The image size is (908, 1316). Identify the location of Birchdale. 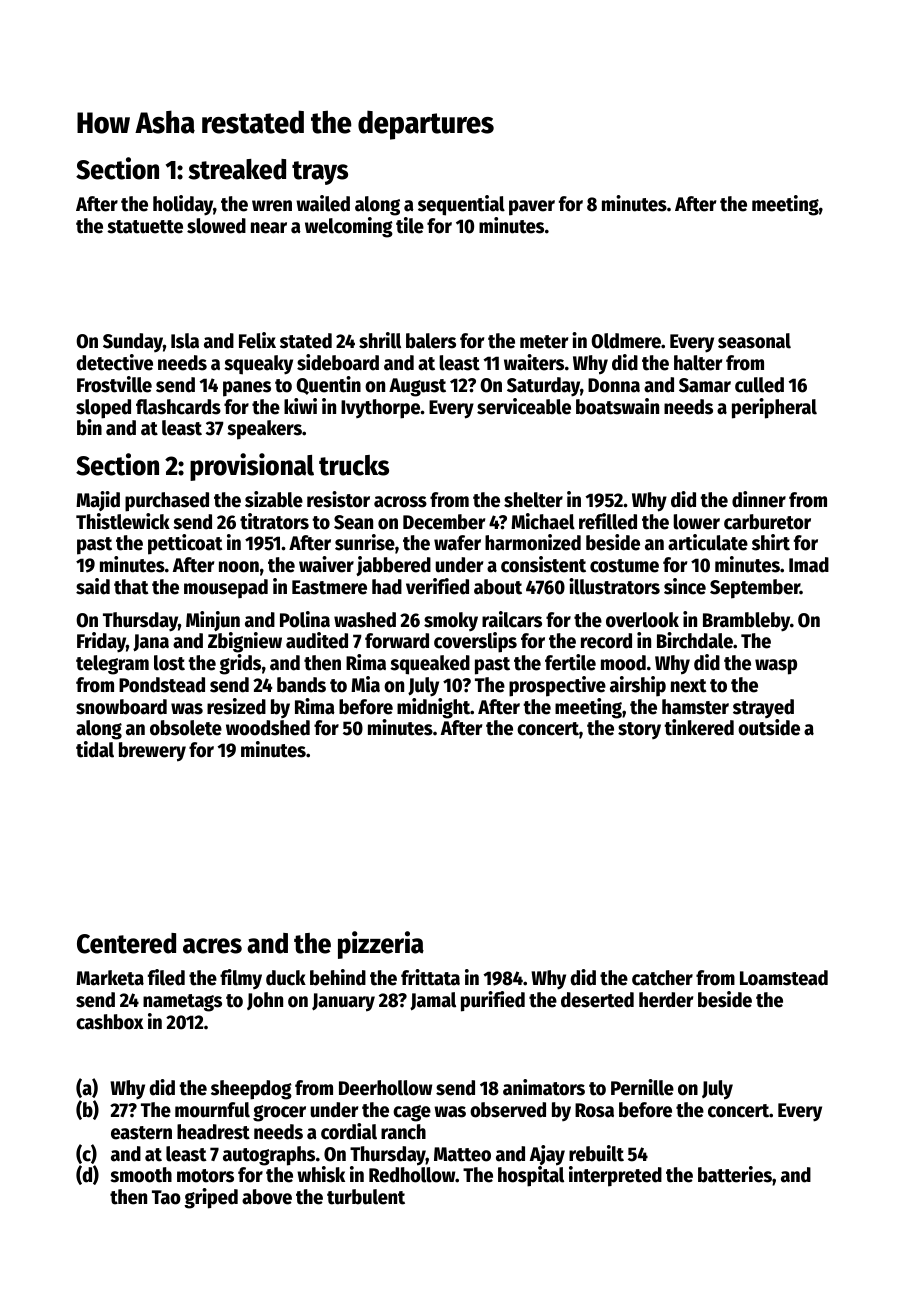
(695, 640).
